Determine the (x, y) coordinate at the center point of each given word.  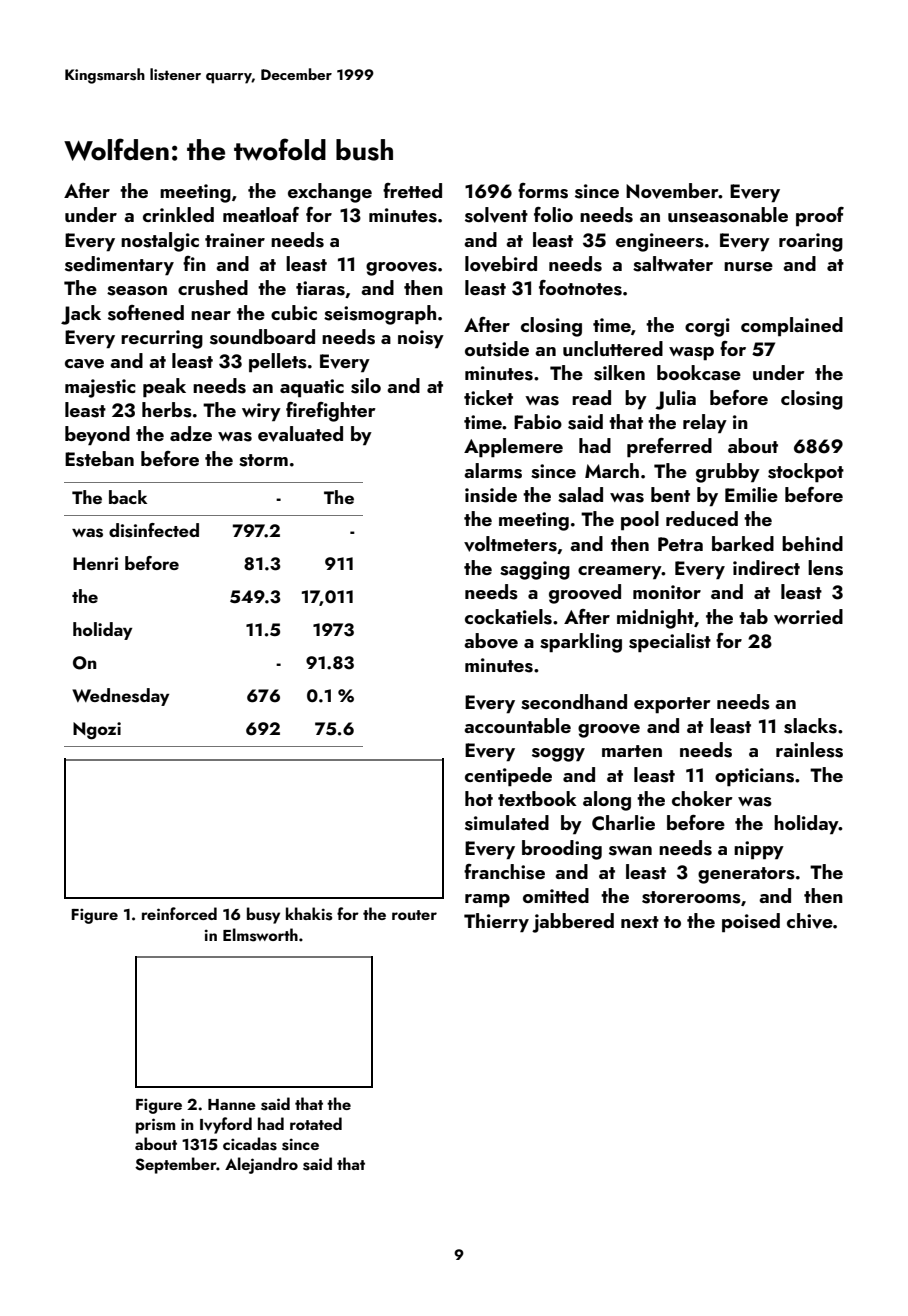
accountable (517, 725)
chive (810, 921)
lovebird (501, 264)
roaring (811, 242)
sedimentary (119, 265)
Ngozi (97, 731)
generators (746, 875)
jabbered (573, 923)
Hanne (232, 1104)
